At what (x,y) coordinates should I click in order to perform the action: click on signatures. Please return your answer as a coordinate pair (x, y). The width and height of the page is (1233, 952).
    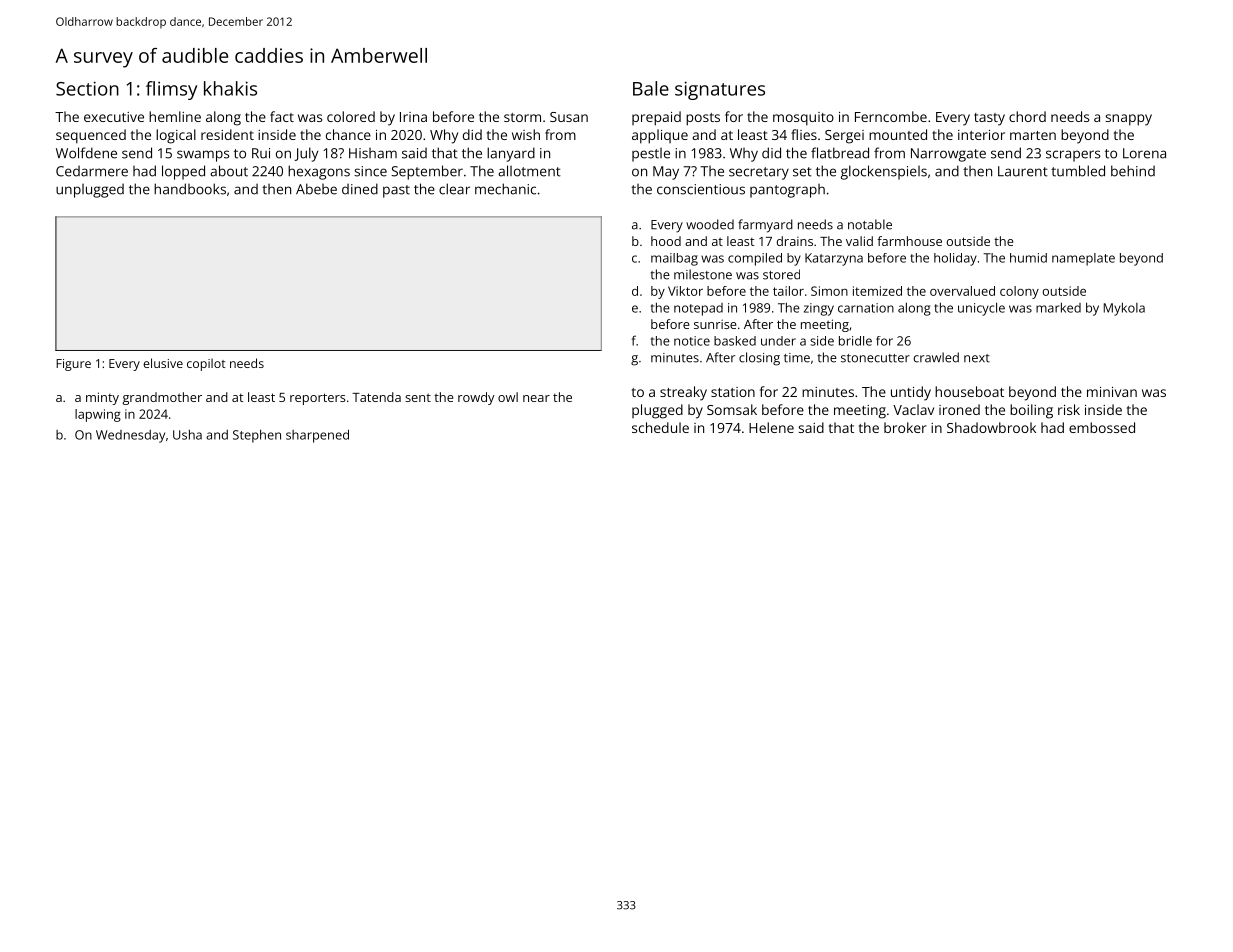
    Looking at the image, I should click on (720, 90).
